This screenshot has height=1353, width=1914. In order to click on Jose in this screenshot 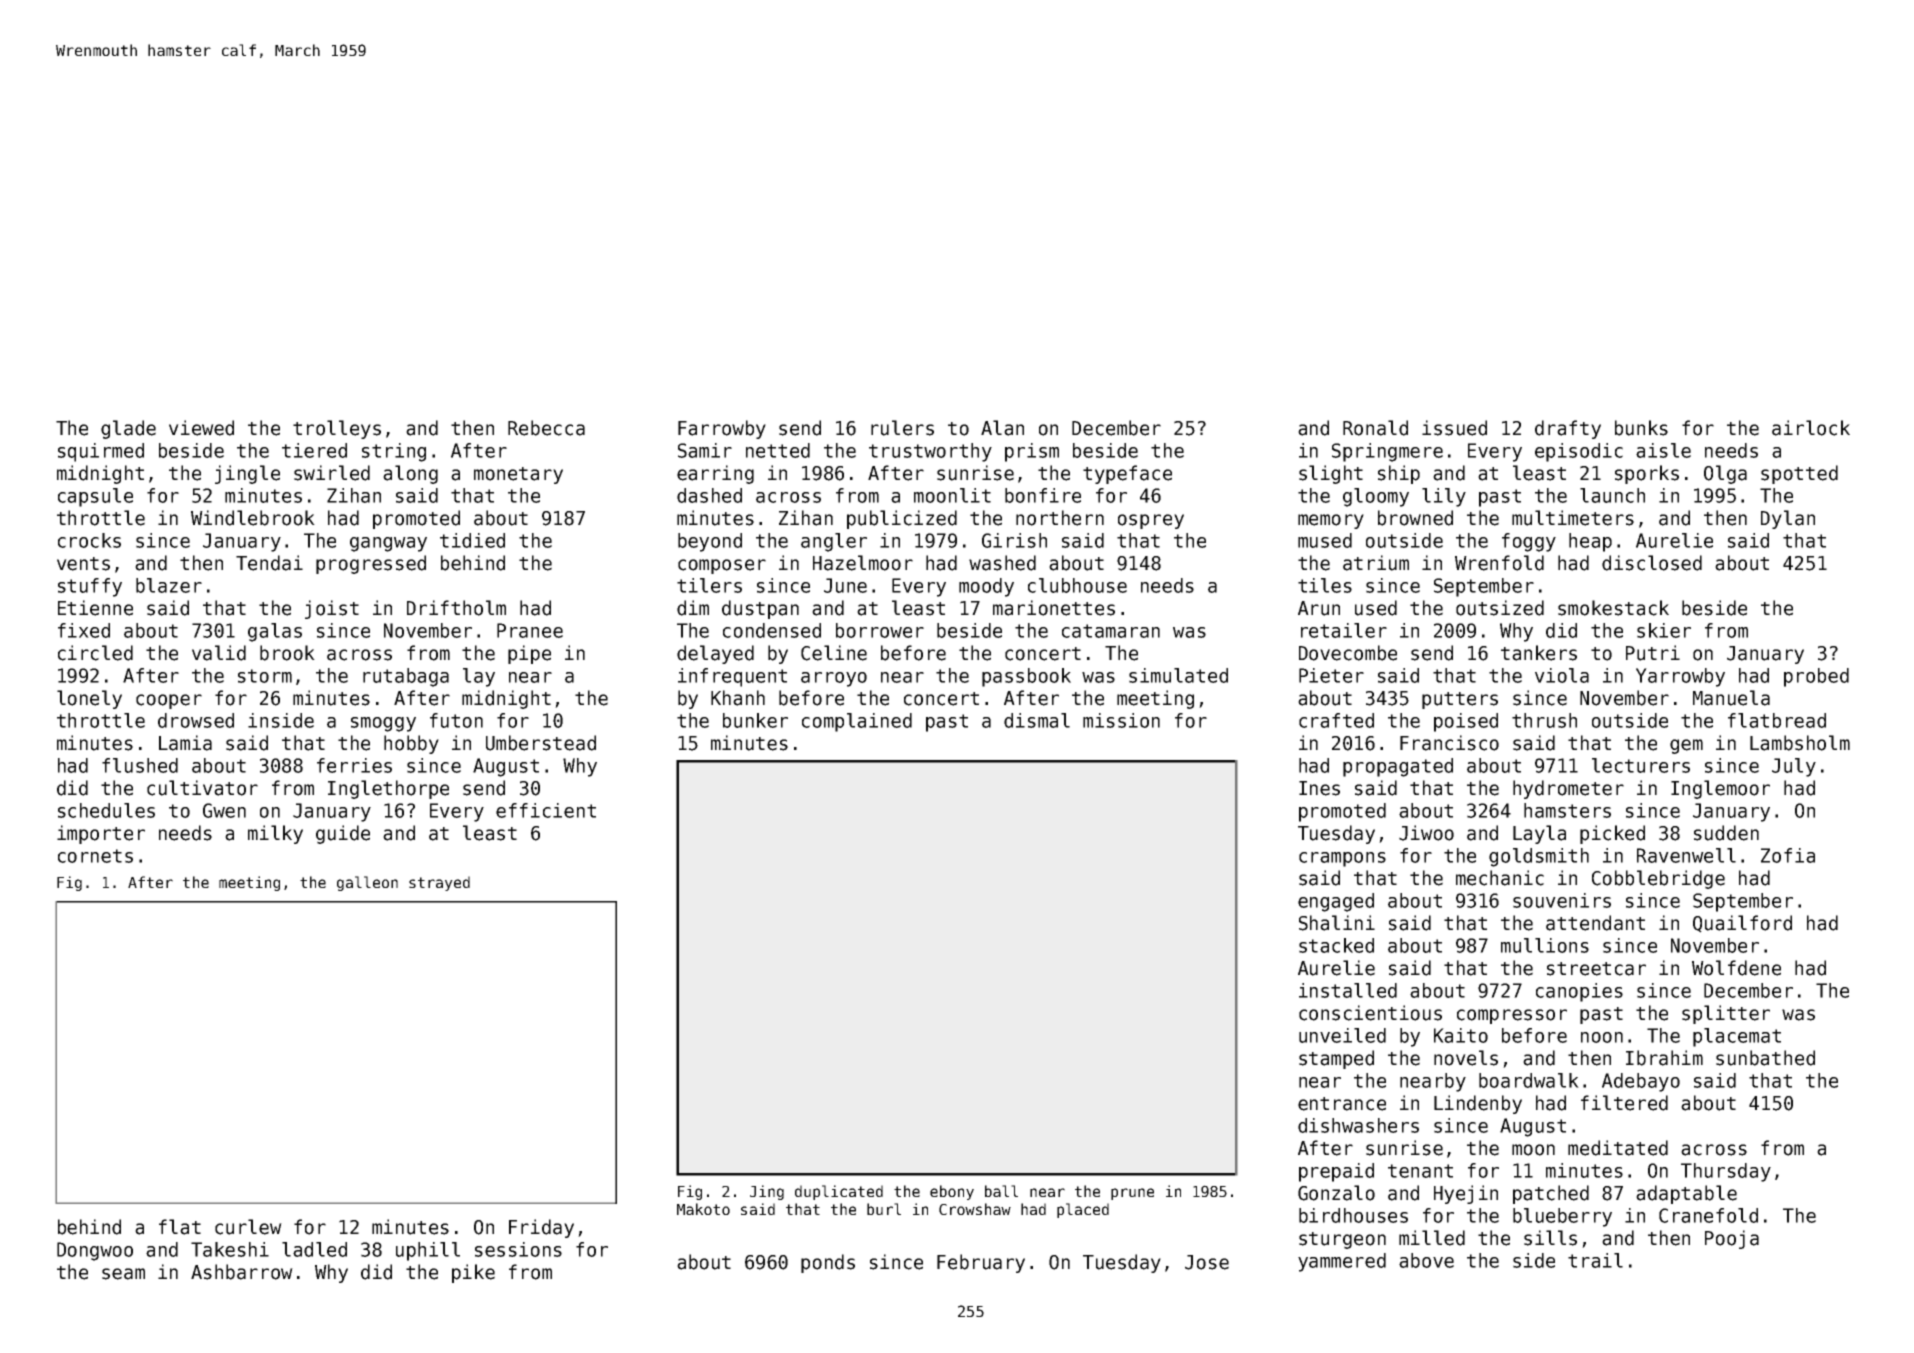, I will do `click(1207, 1262)`.
